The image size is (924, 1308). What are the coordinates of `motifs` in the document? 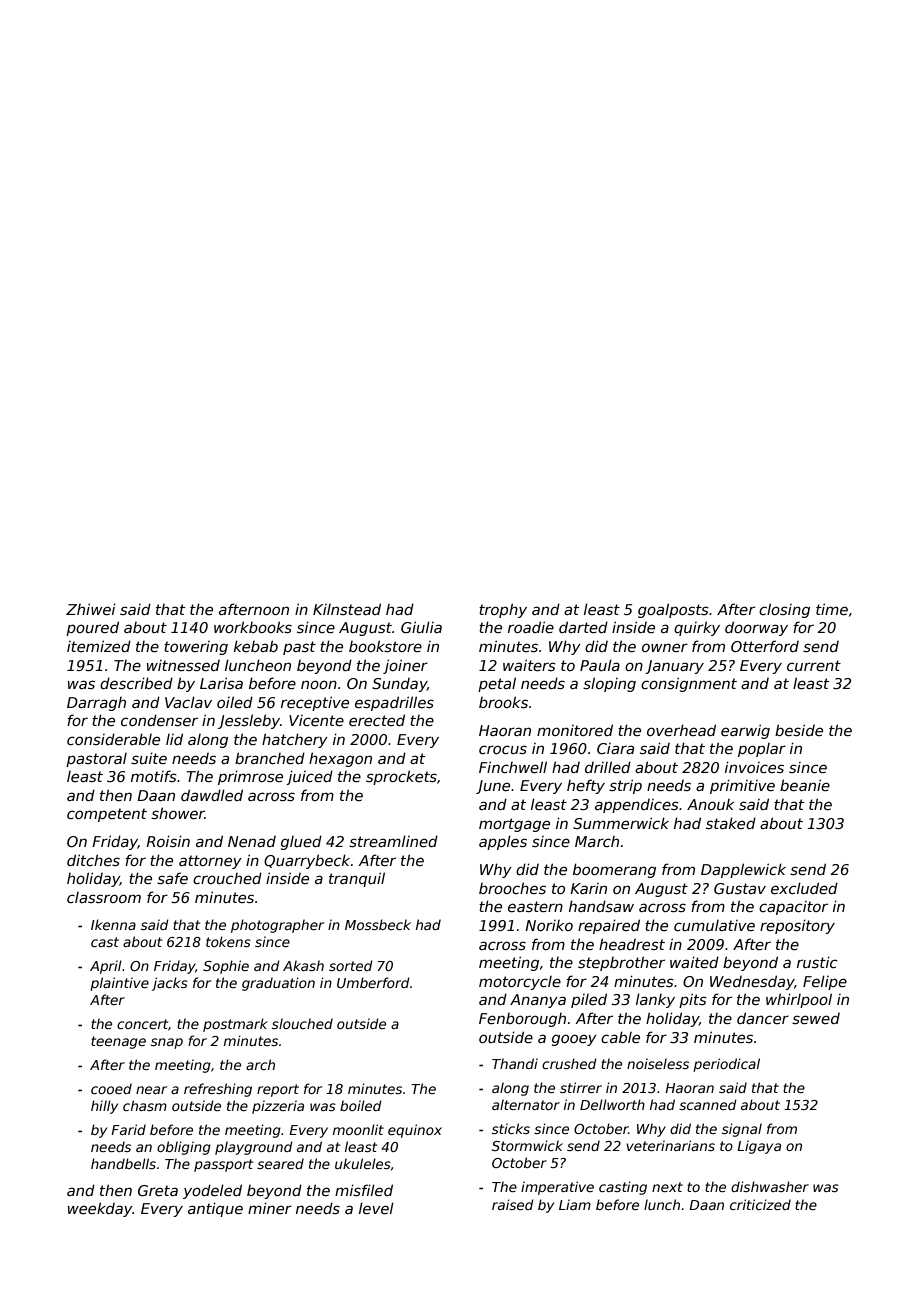 It's located at (154, 776).
